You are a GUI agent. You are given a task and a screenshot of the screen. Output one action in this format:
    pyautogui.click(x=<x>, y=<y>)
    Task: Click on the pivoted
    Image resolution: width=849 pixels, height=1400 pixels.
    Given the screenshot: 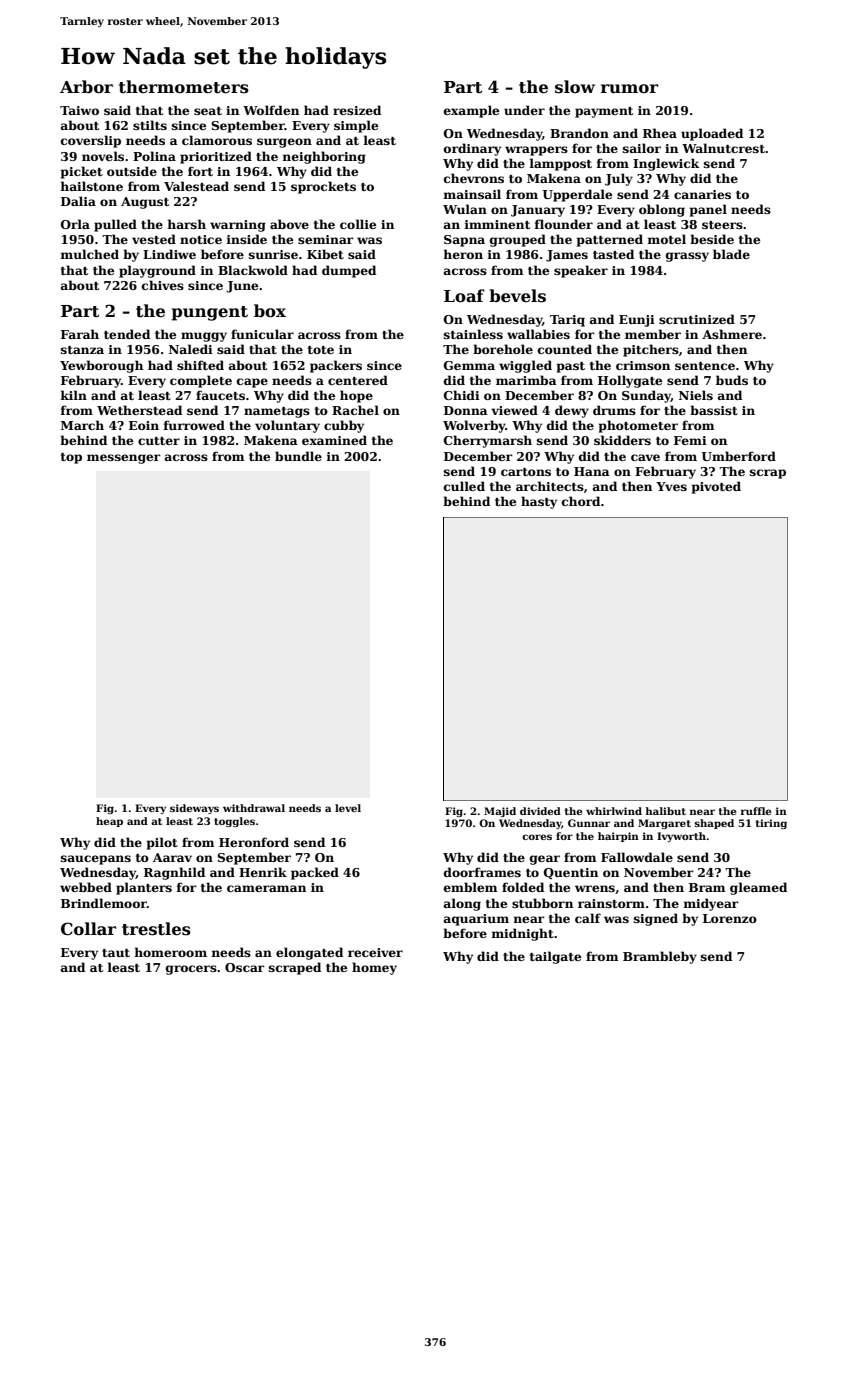 What is the action you would take?
    pyautogui.click(x=716, y=487)
